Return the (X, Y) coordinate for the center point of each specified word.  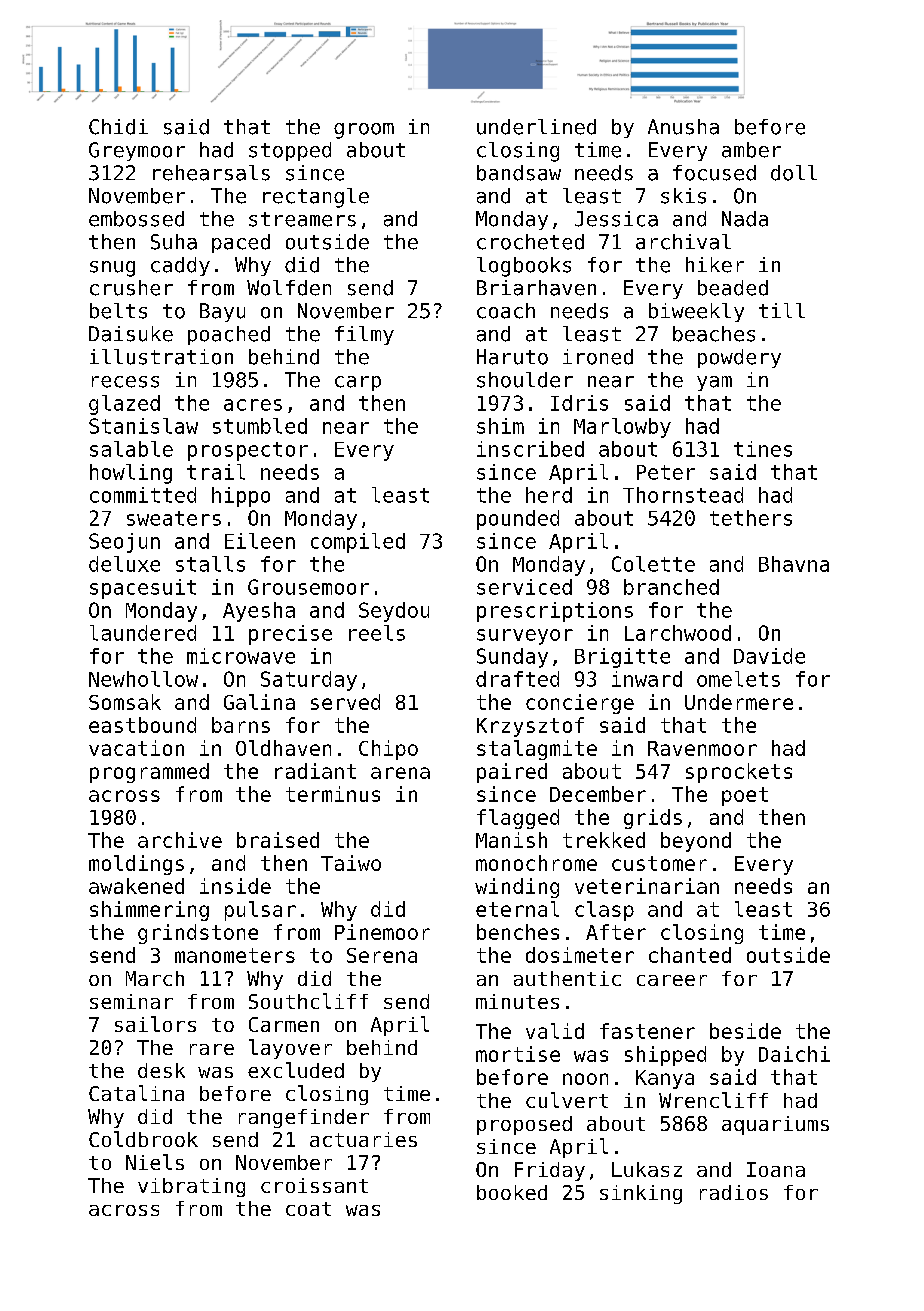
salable (131, 449)
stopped (290, 151)
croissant (314, 1185)
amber (751, 150)
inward (647, 679)
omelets (738, 679)
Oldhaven (283, 748)
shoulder (525, 380)
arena (400, 773)
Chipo (388, 750)
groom (364, 131)
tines (763, 449)
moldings (136, 865)
